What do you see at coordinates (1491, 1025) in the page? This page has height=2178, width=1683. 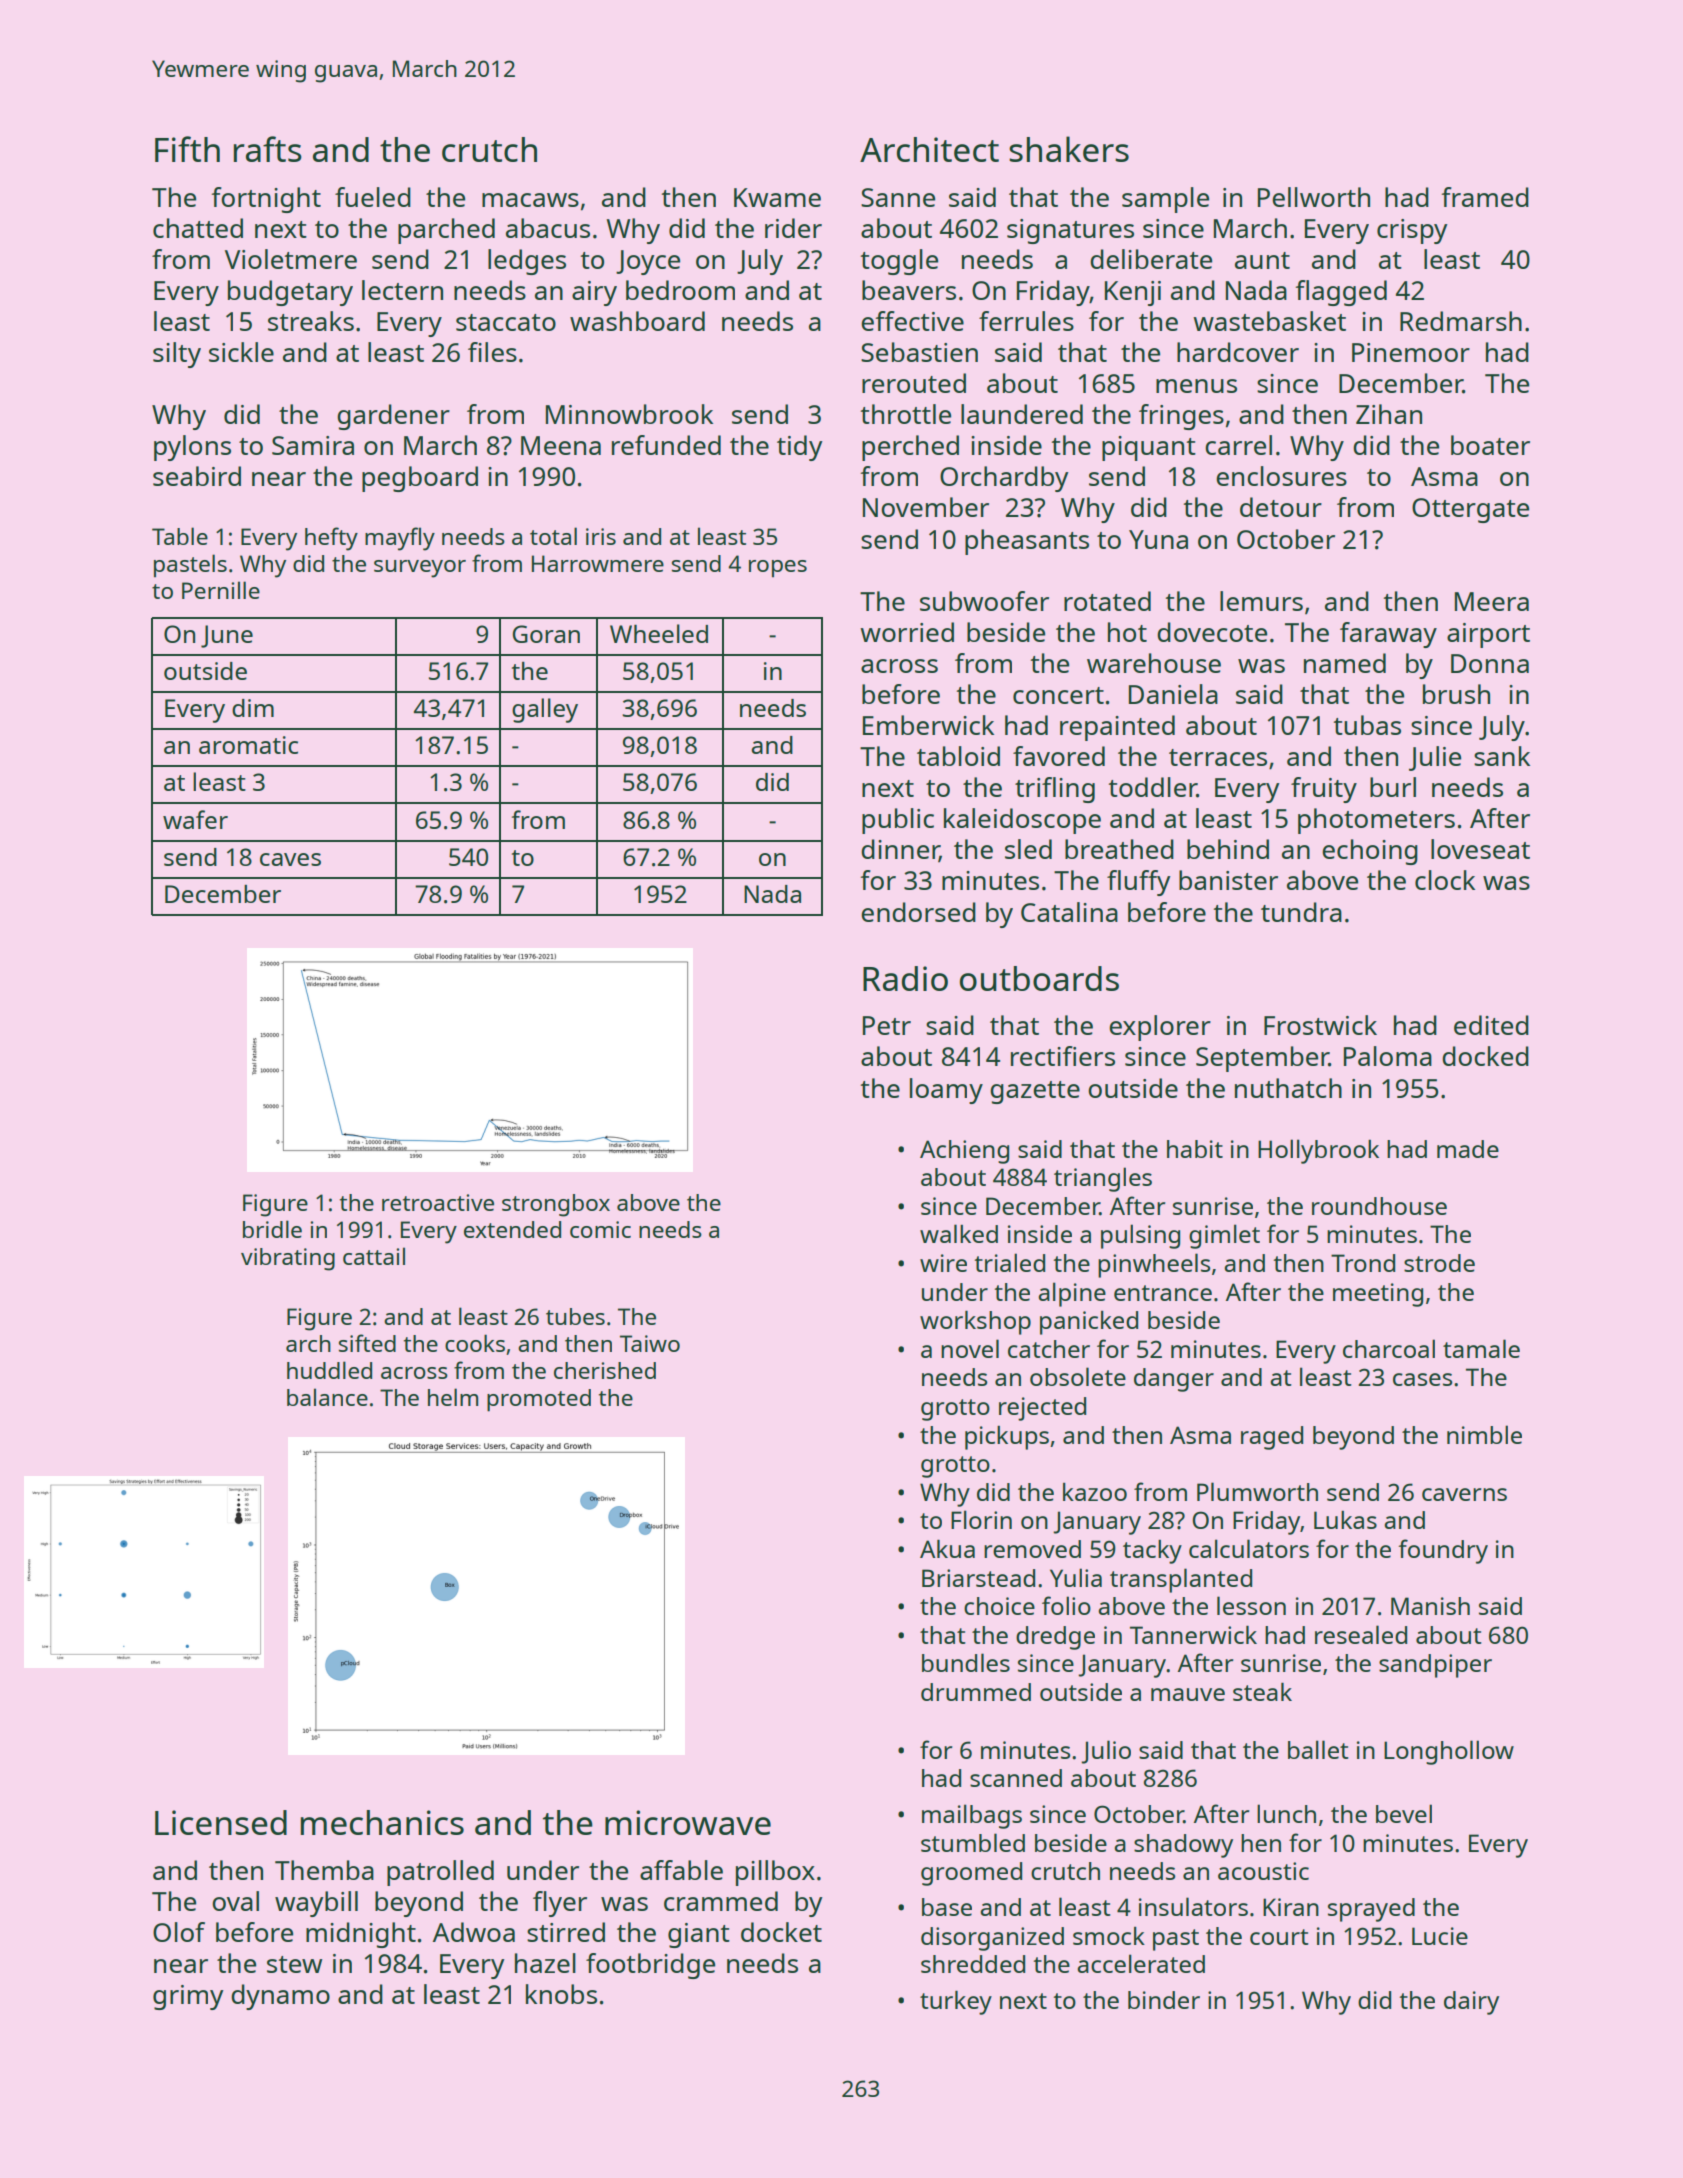 I see `edited` at bounding box center [1491, 1025].
